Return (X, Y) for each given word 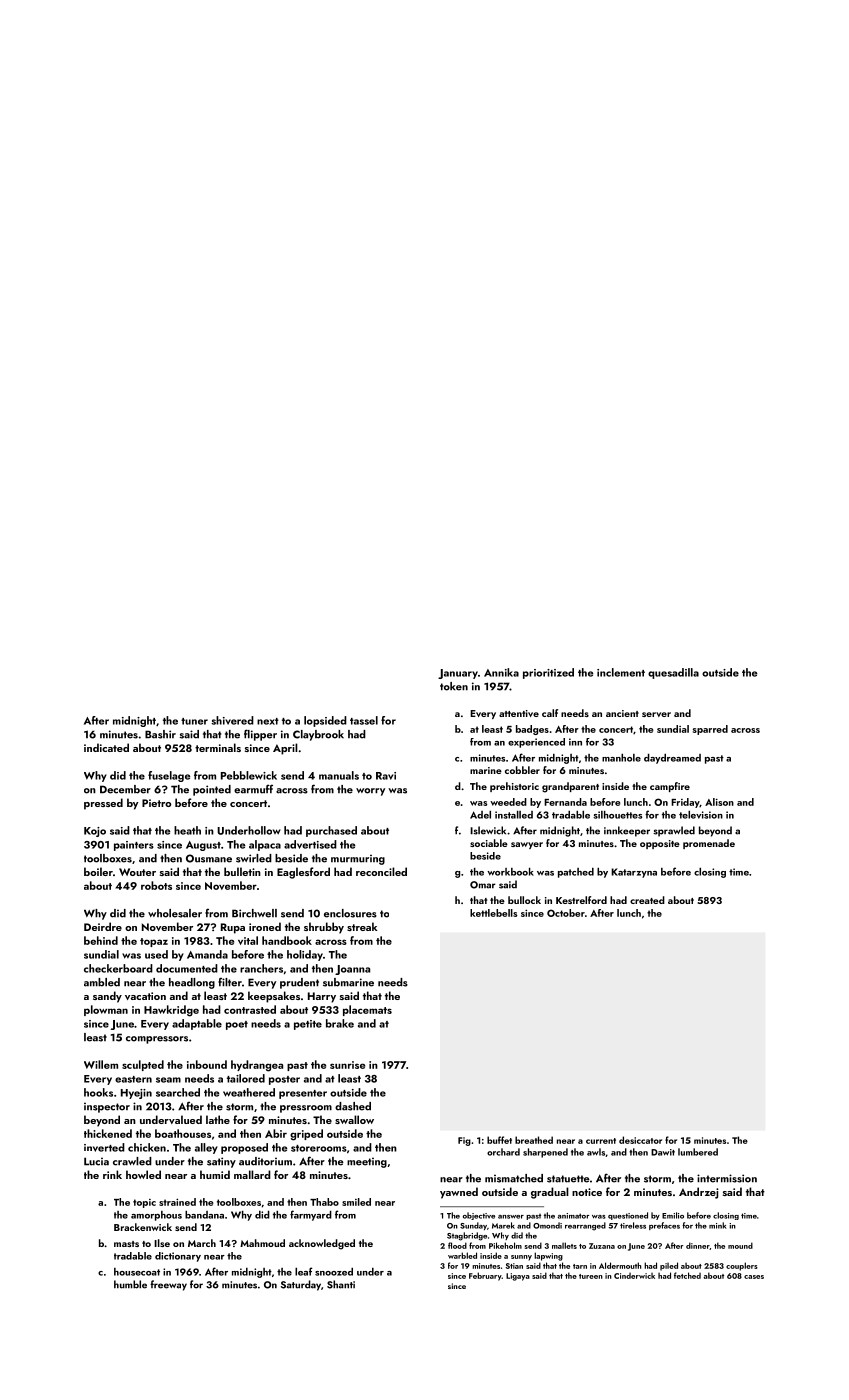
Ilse (162, 1243)
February (485, 1276)
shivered (232, 720)
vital (248, 940)
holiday (305, 955)
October (566, 913)
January (458, 674)
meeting (367, 1162)
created (647, 900)
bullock (524, 900)
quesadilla (673, 673)
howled (143, 1174)
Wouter (137, 872)
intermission (727, 1178)
